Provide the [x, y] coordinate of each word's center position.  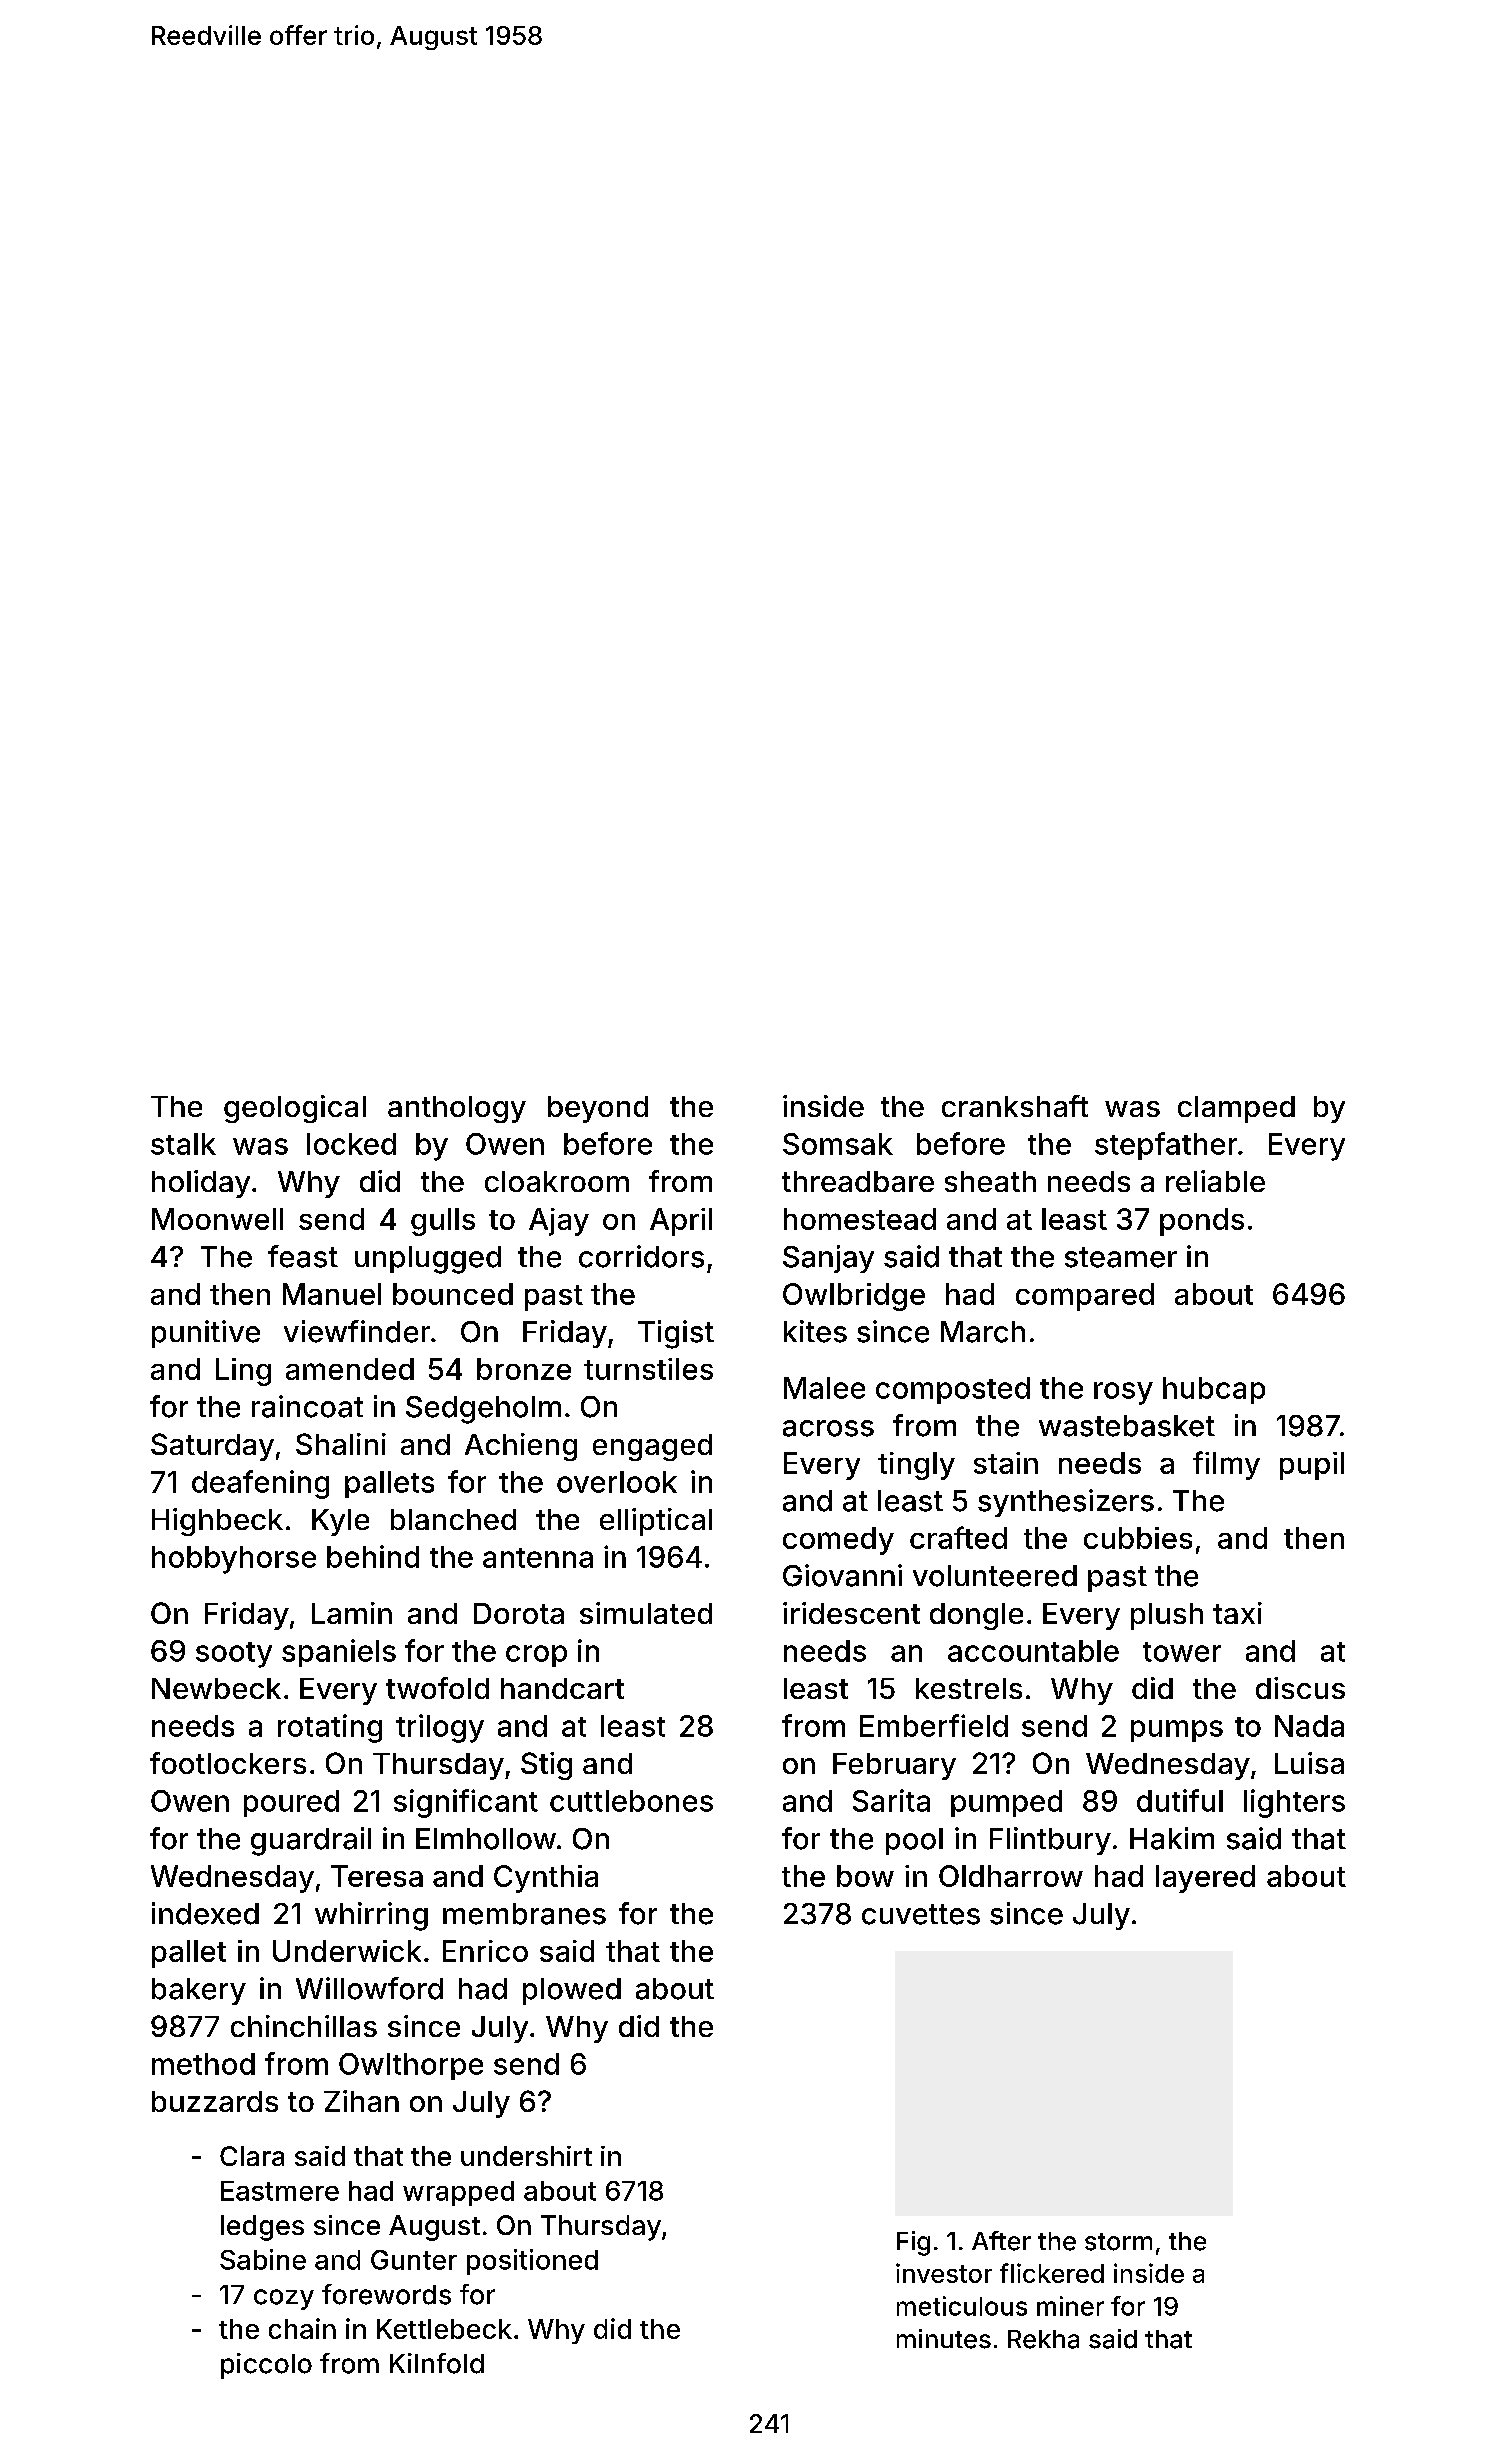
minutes [944, 2339]
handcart [562, 1688]
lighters [1294, 1803]
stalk [183, 1144]
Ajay [559, 1222]
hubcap [1214, 1390]
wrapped [458, 2193]
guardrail [311, 1841]
